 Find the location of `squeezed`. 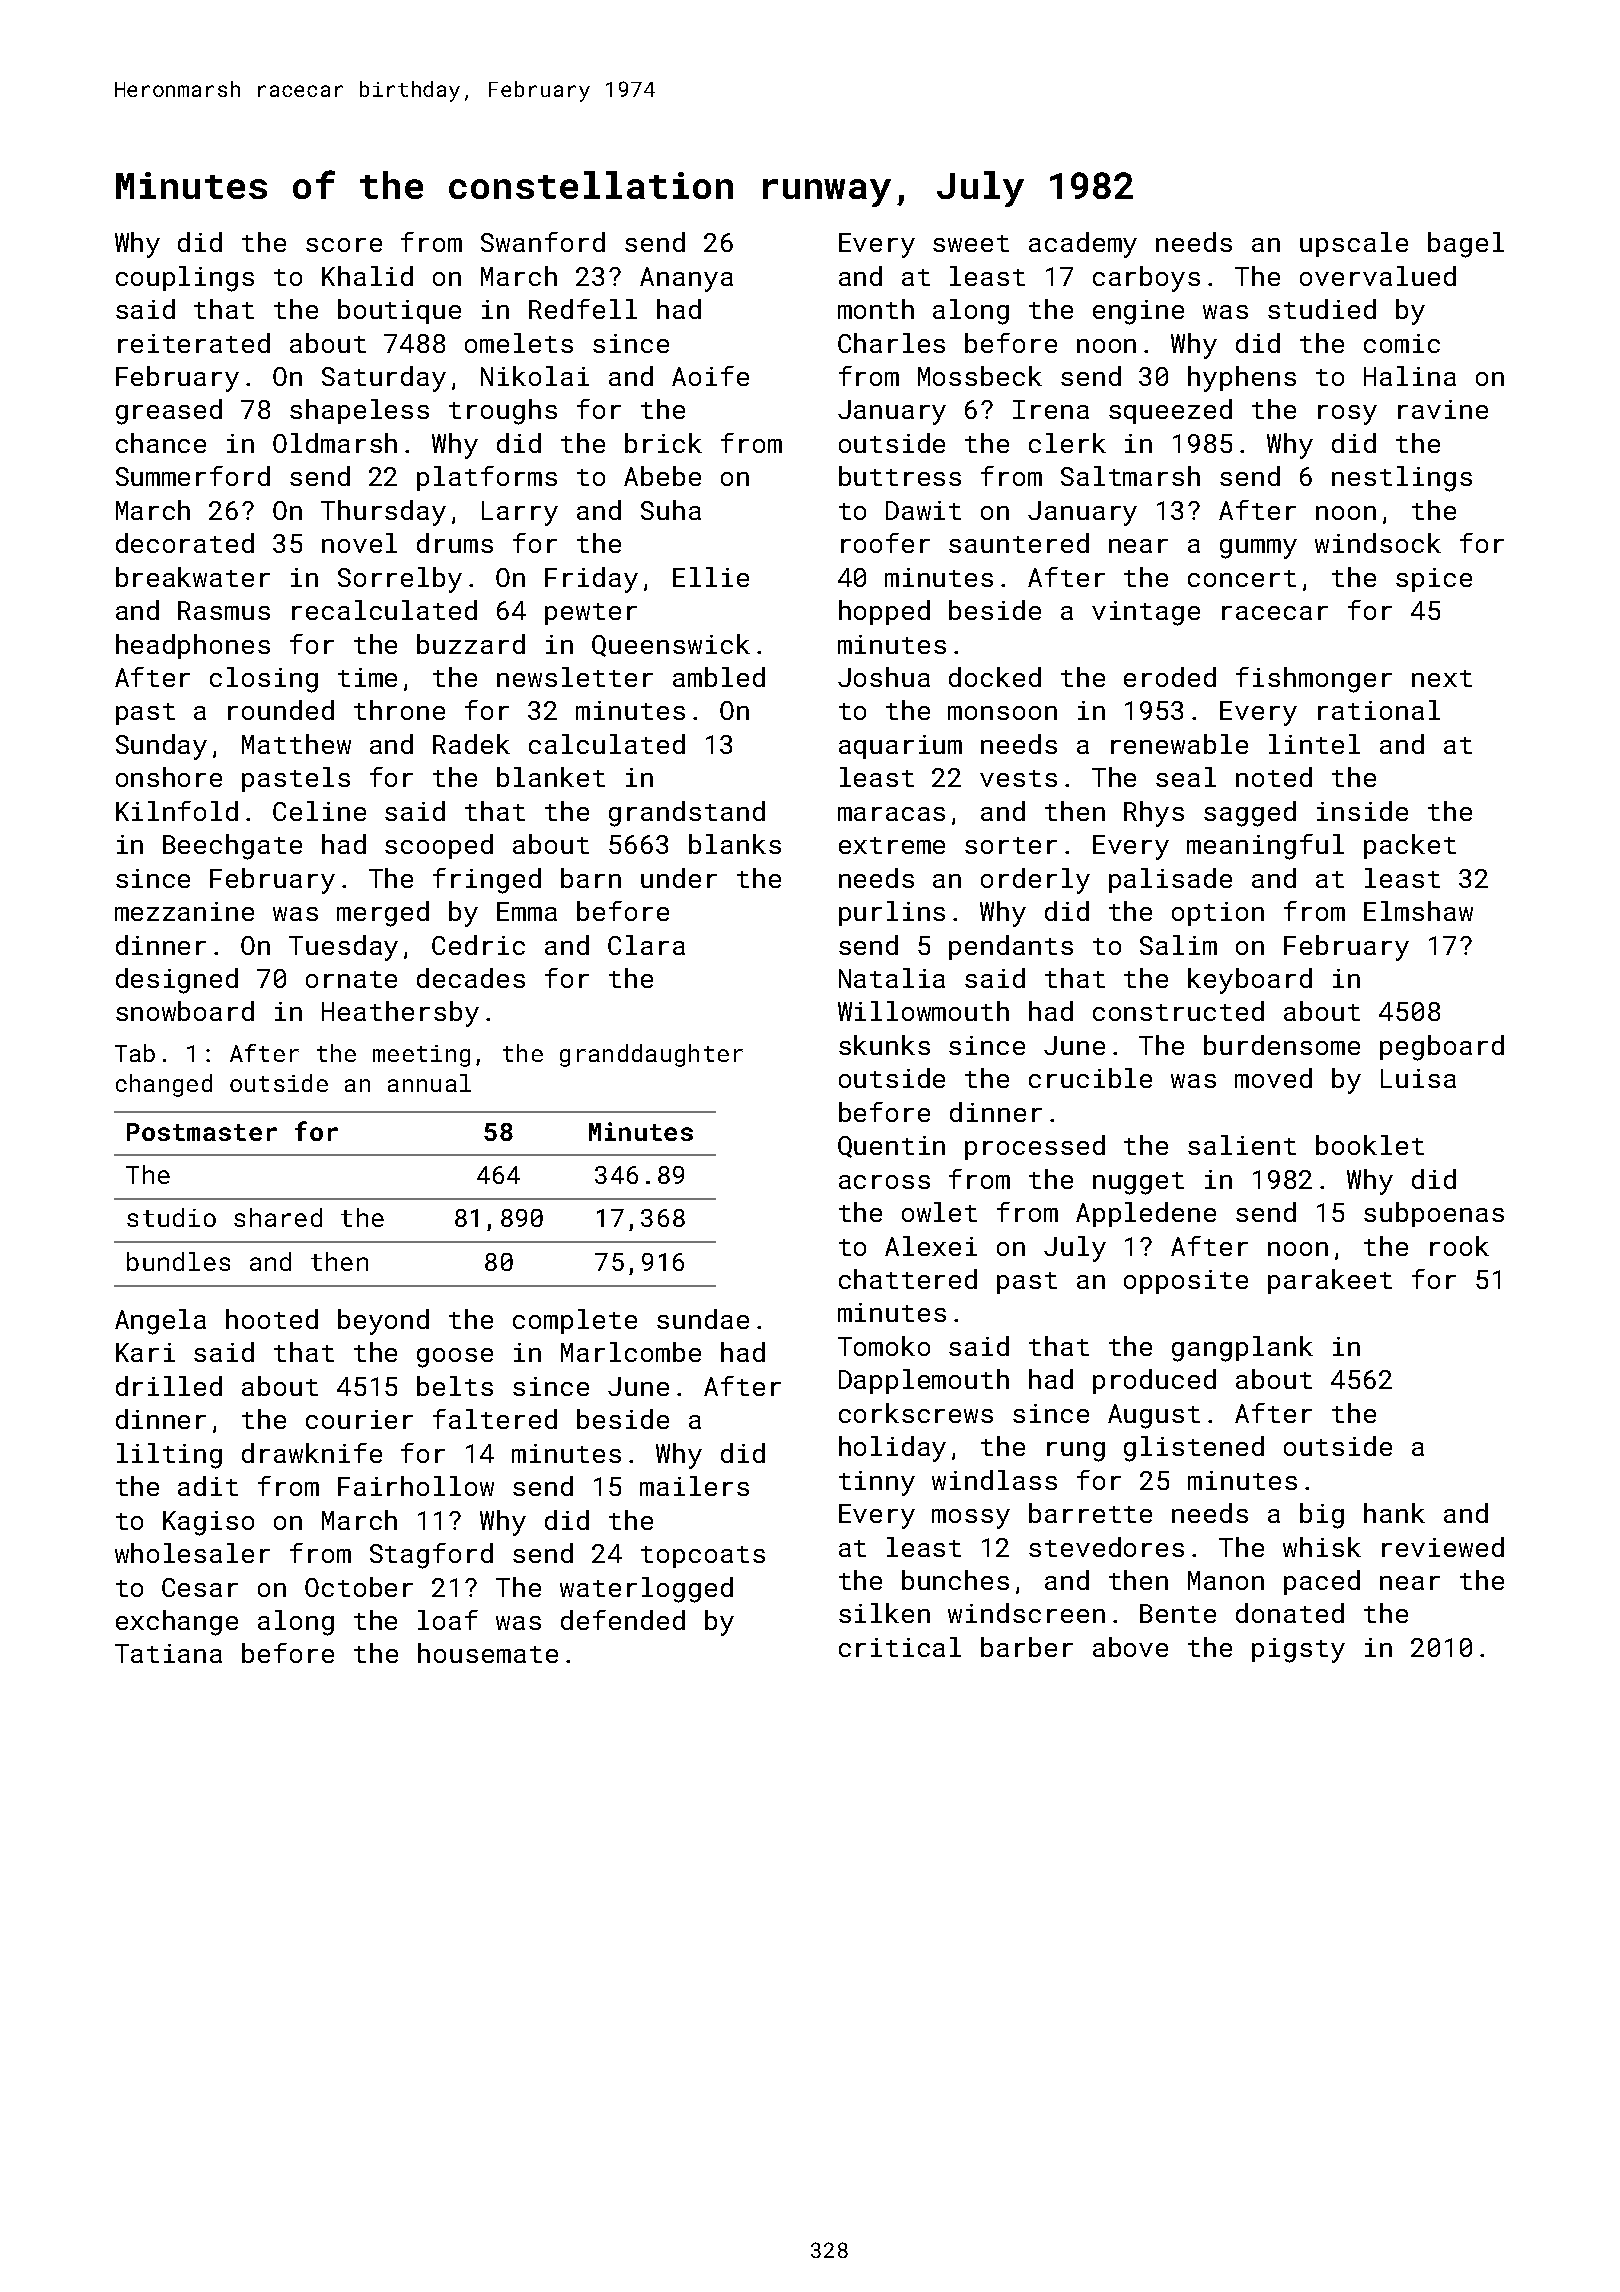

squeezed is located at coordinates (1170, 411).
